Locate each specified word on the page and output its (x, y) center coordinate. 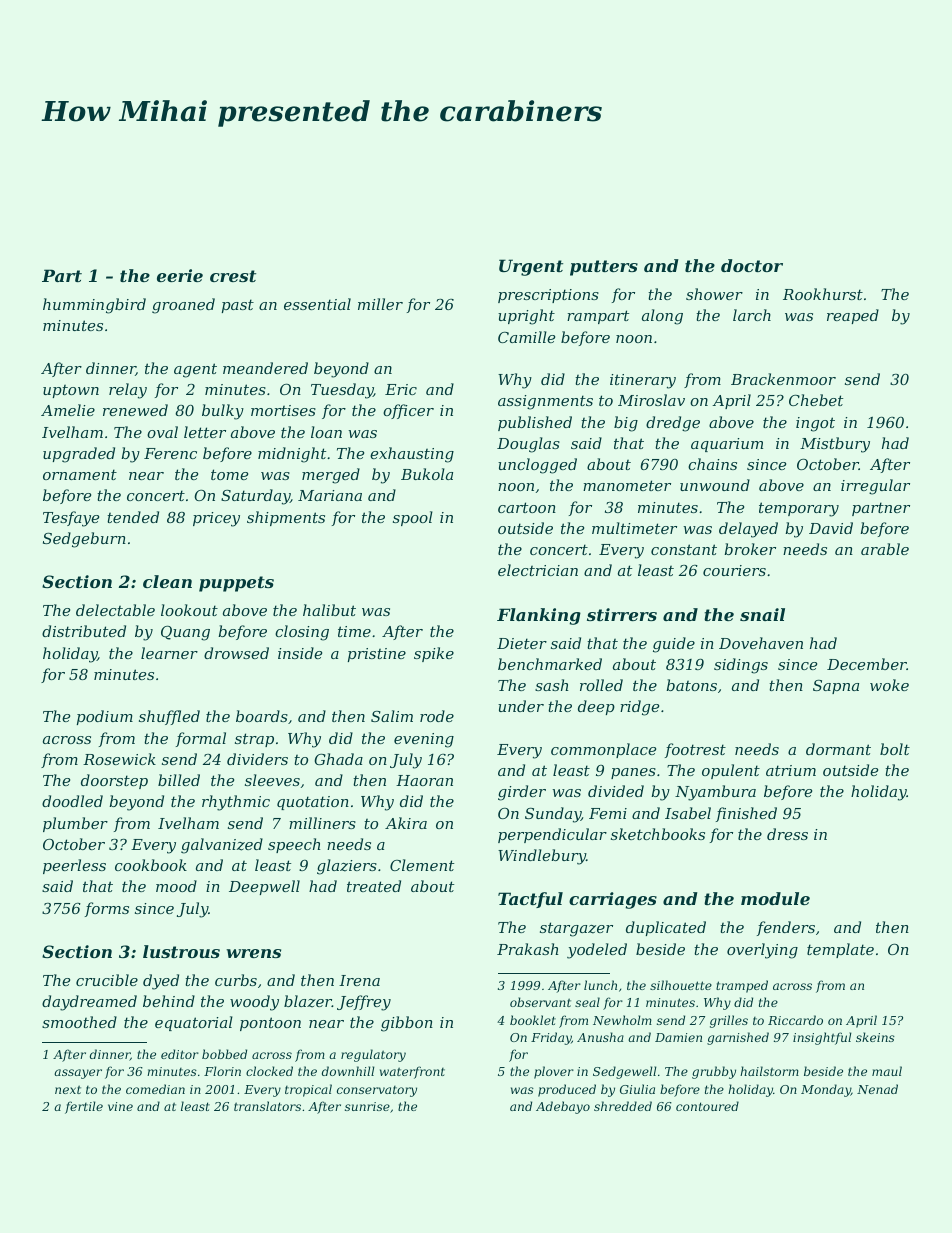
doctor (752, 265)
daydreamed (89, 1003)
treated (374, 886)
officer (408, 411)
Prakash (527, 949)
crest (233, 276)
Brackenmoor (783, 379)
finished (746, 814)
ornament (80, 474)
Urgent (531, 267)
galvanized (222, 846)
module (775, 898)
